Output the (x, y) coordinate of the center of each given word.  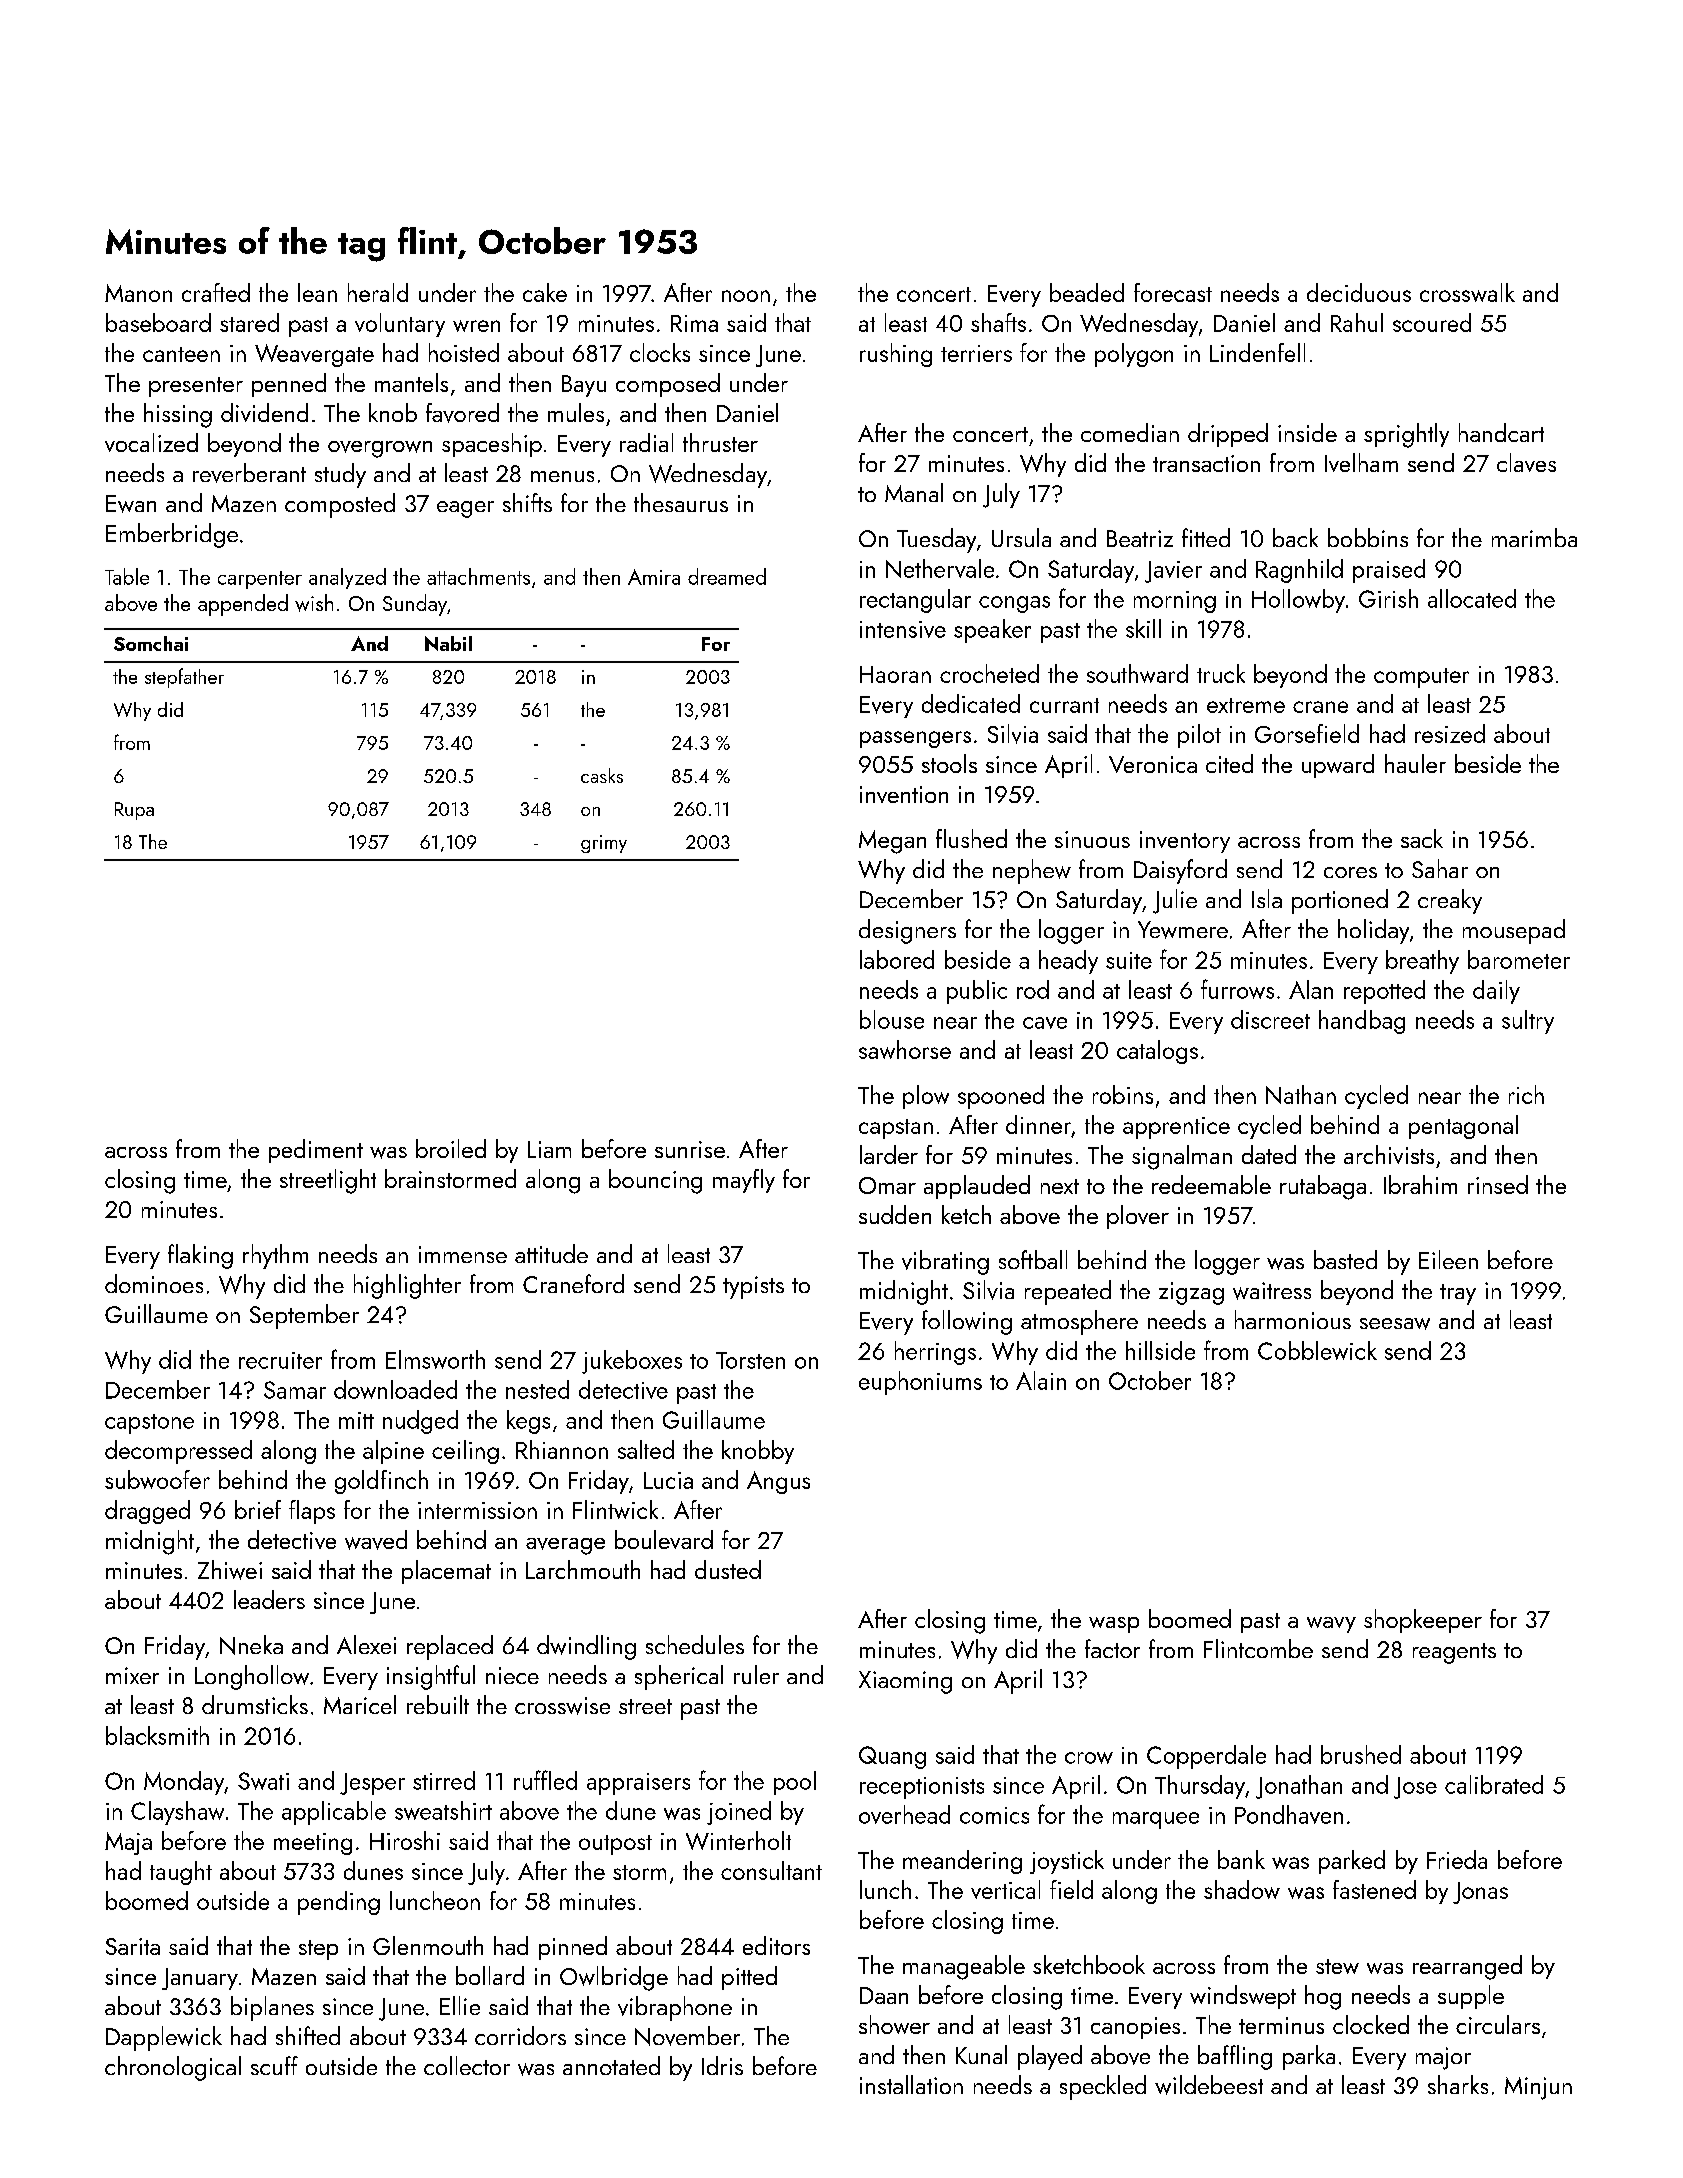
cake (545, 292)
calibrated (1494, 1784)
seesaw (1395, 1324)
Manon (138, 293)
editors (776, 1945)
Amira (654, 577)
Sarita (133, 1946)
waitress (1272, 1291)
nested (537, 1389)
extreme (1246, 705)
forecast (1173, 292)
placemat (446, 1572)
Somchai (151, 643)
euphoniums (920, 1383)
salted (646, 1449)
